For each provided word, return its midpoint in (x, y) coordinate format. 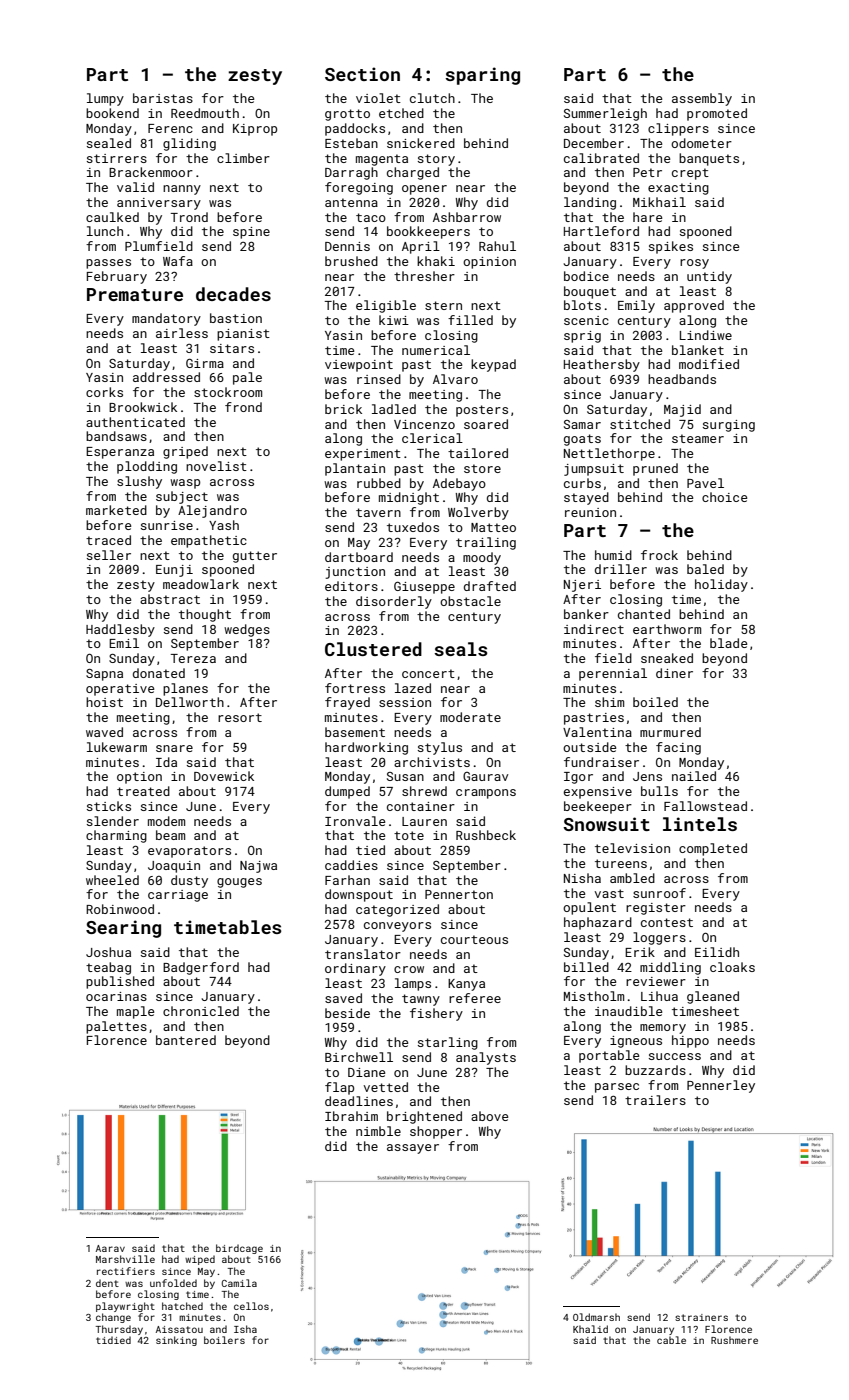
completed (713, 849)
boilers (224, 1340)
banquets (709, 159)
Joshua (108, 952)
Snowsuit (606, 824)
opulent (589, 908)
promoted (717, 114)
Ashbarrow (467, 217)
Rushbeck (486, 835)
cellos (251, 1306)
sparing (482, 76)
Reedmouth (205, 113)
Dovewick (224, 776)
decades (233, 294)
